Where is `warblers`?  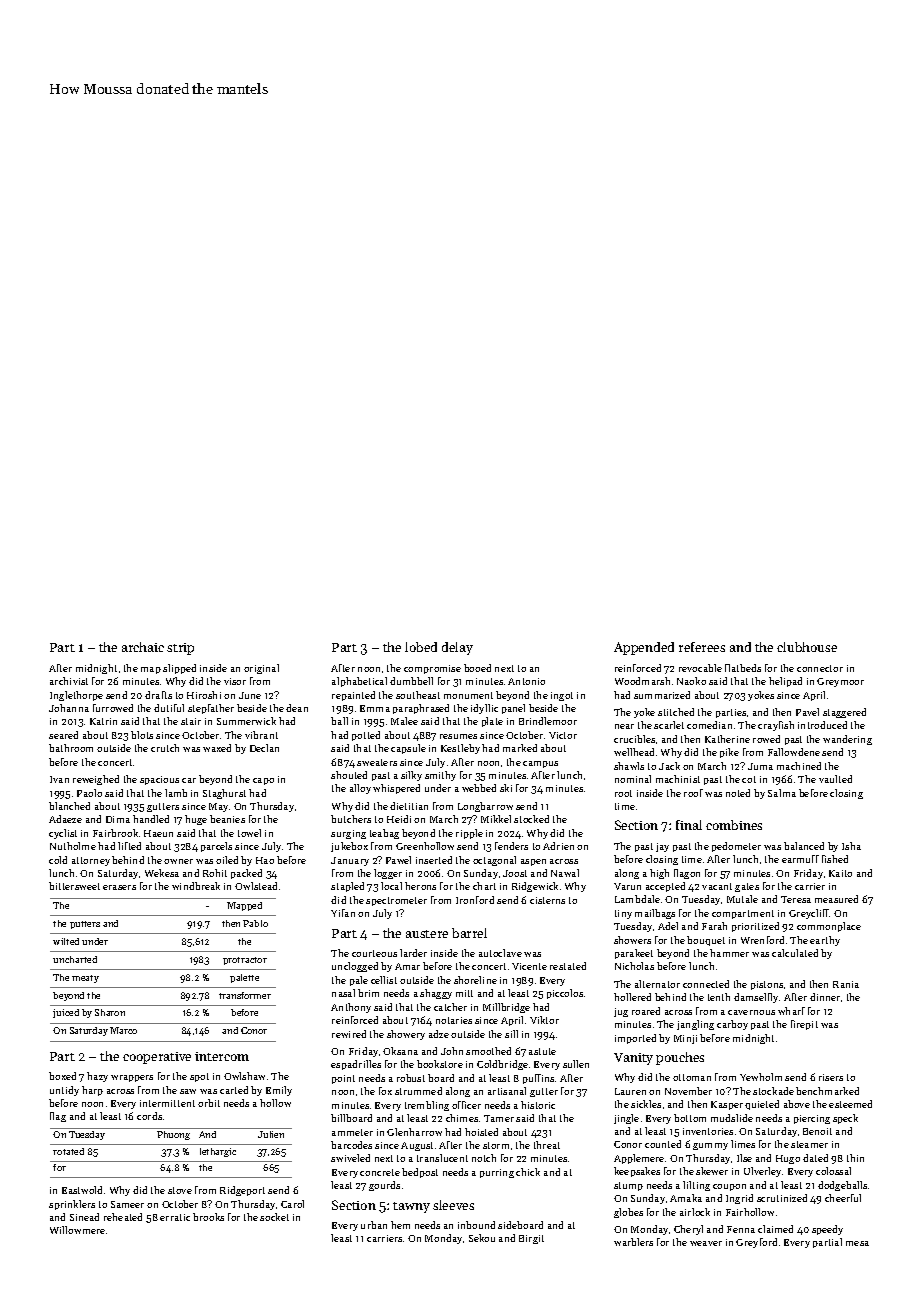 warblers is located at coordinates (633, 1242).
